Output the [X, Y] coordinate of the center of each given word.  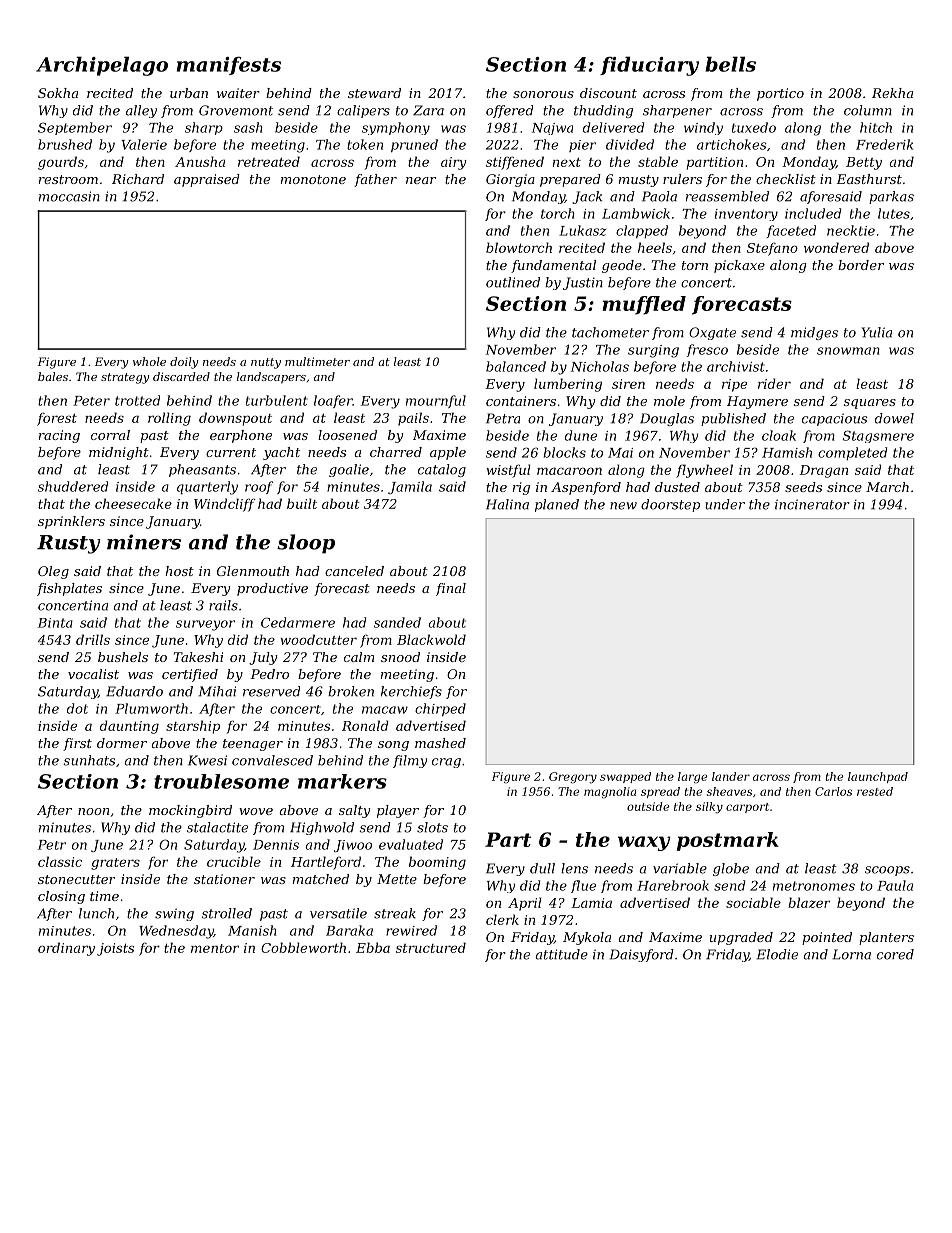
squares [870, 404]
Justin [583, 283]
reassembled [727, 196]
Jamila [410, 487]
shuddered [73, 486]
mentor [215, 948]
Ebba [373, 947]
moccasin [69, 196]
